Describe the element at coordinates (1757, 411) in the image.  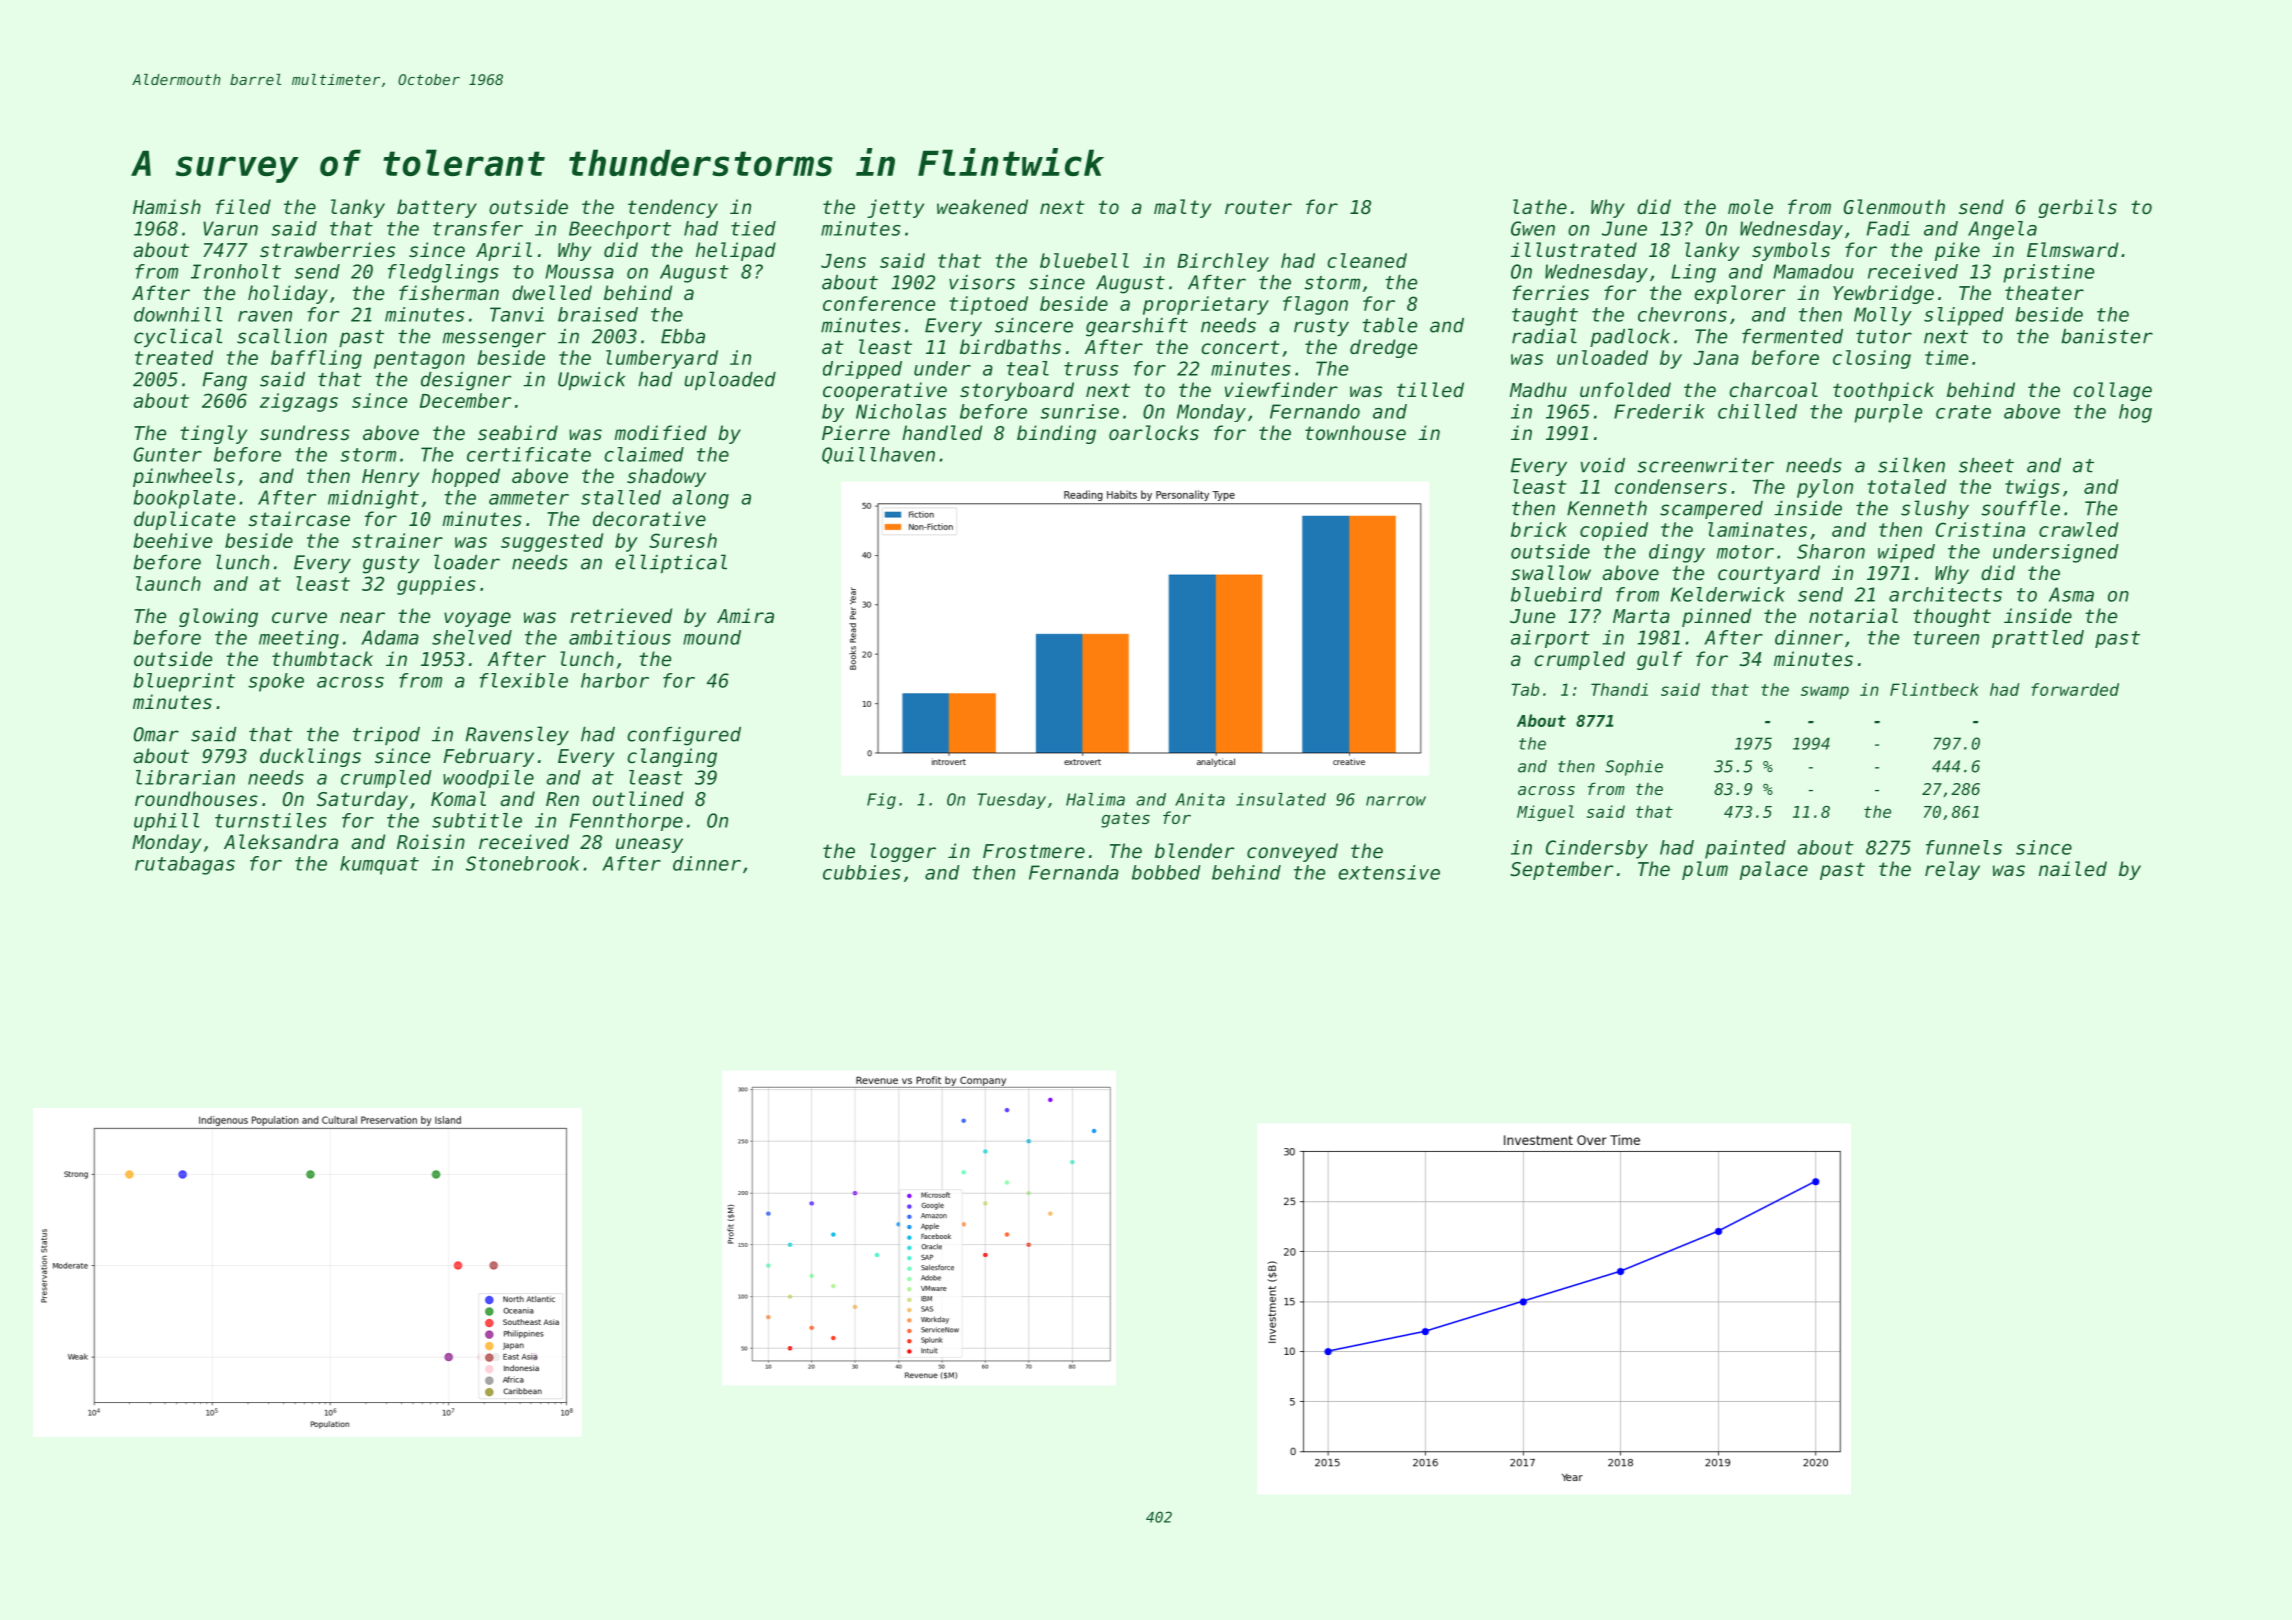
I see `chilled` at that location.
